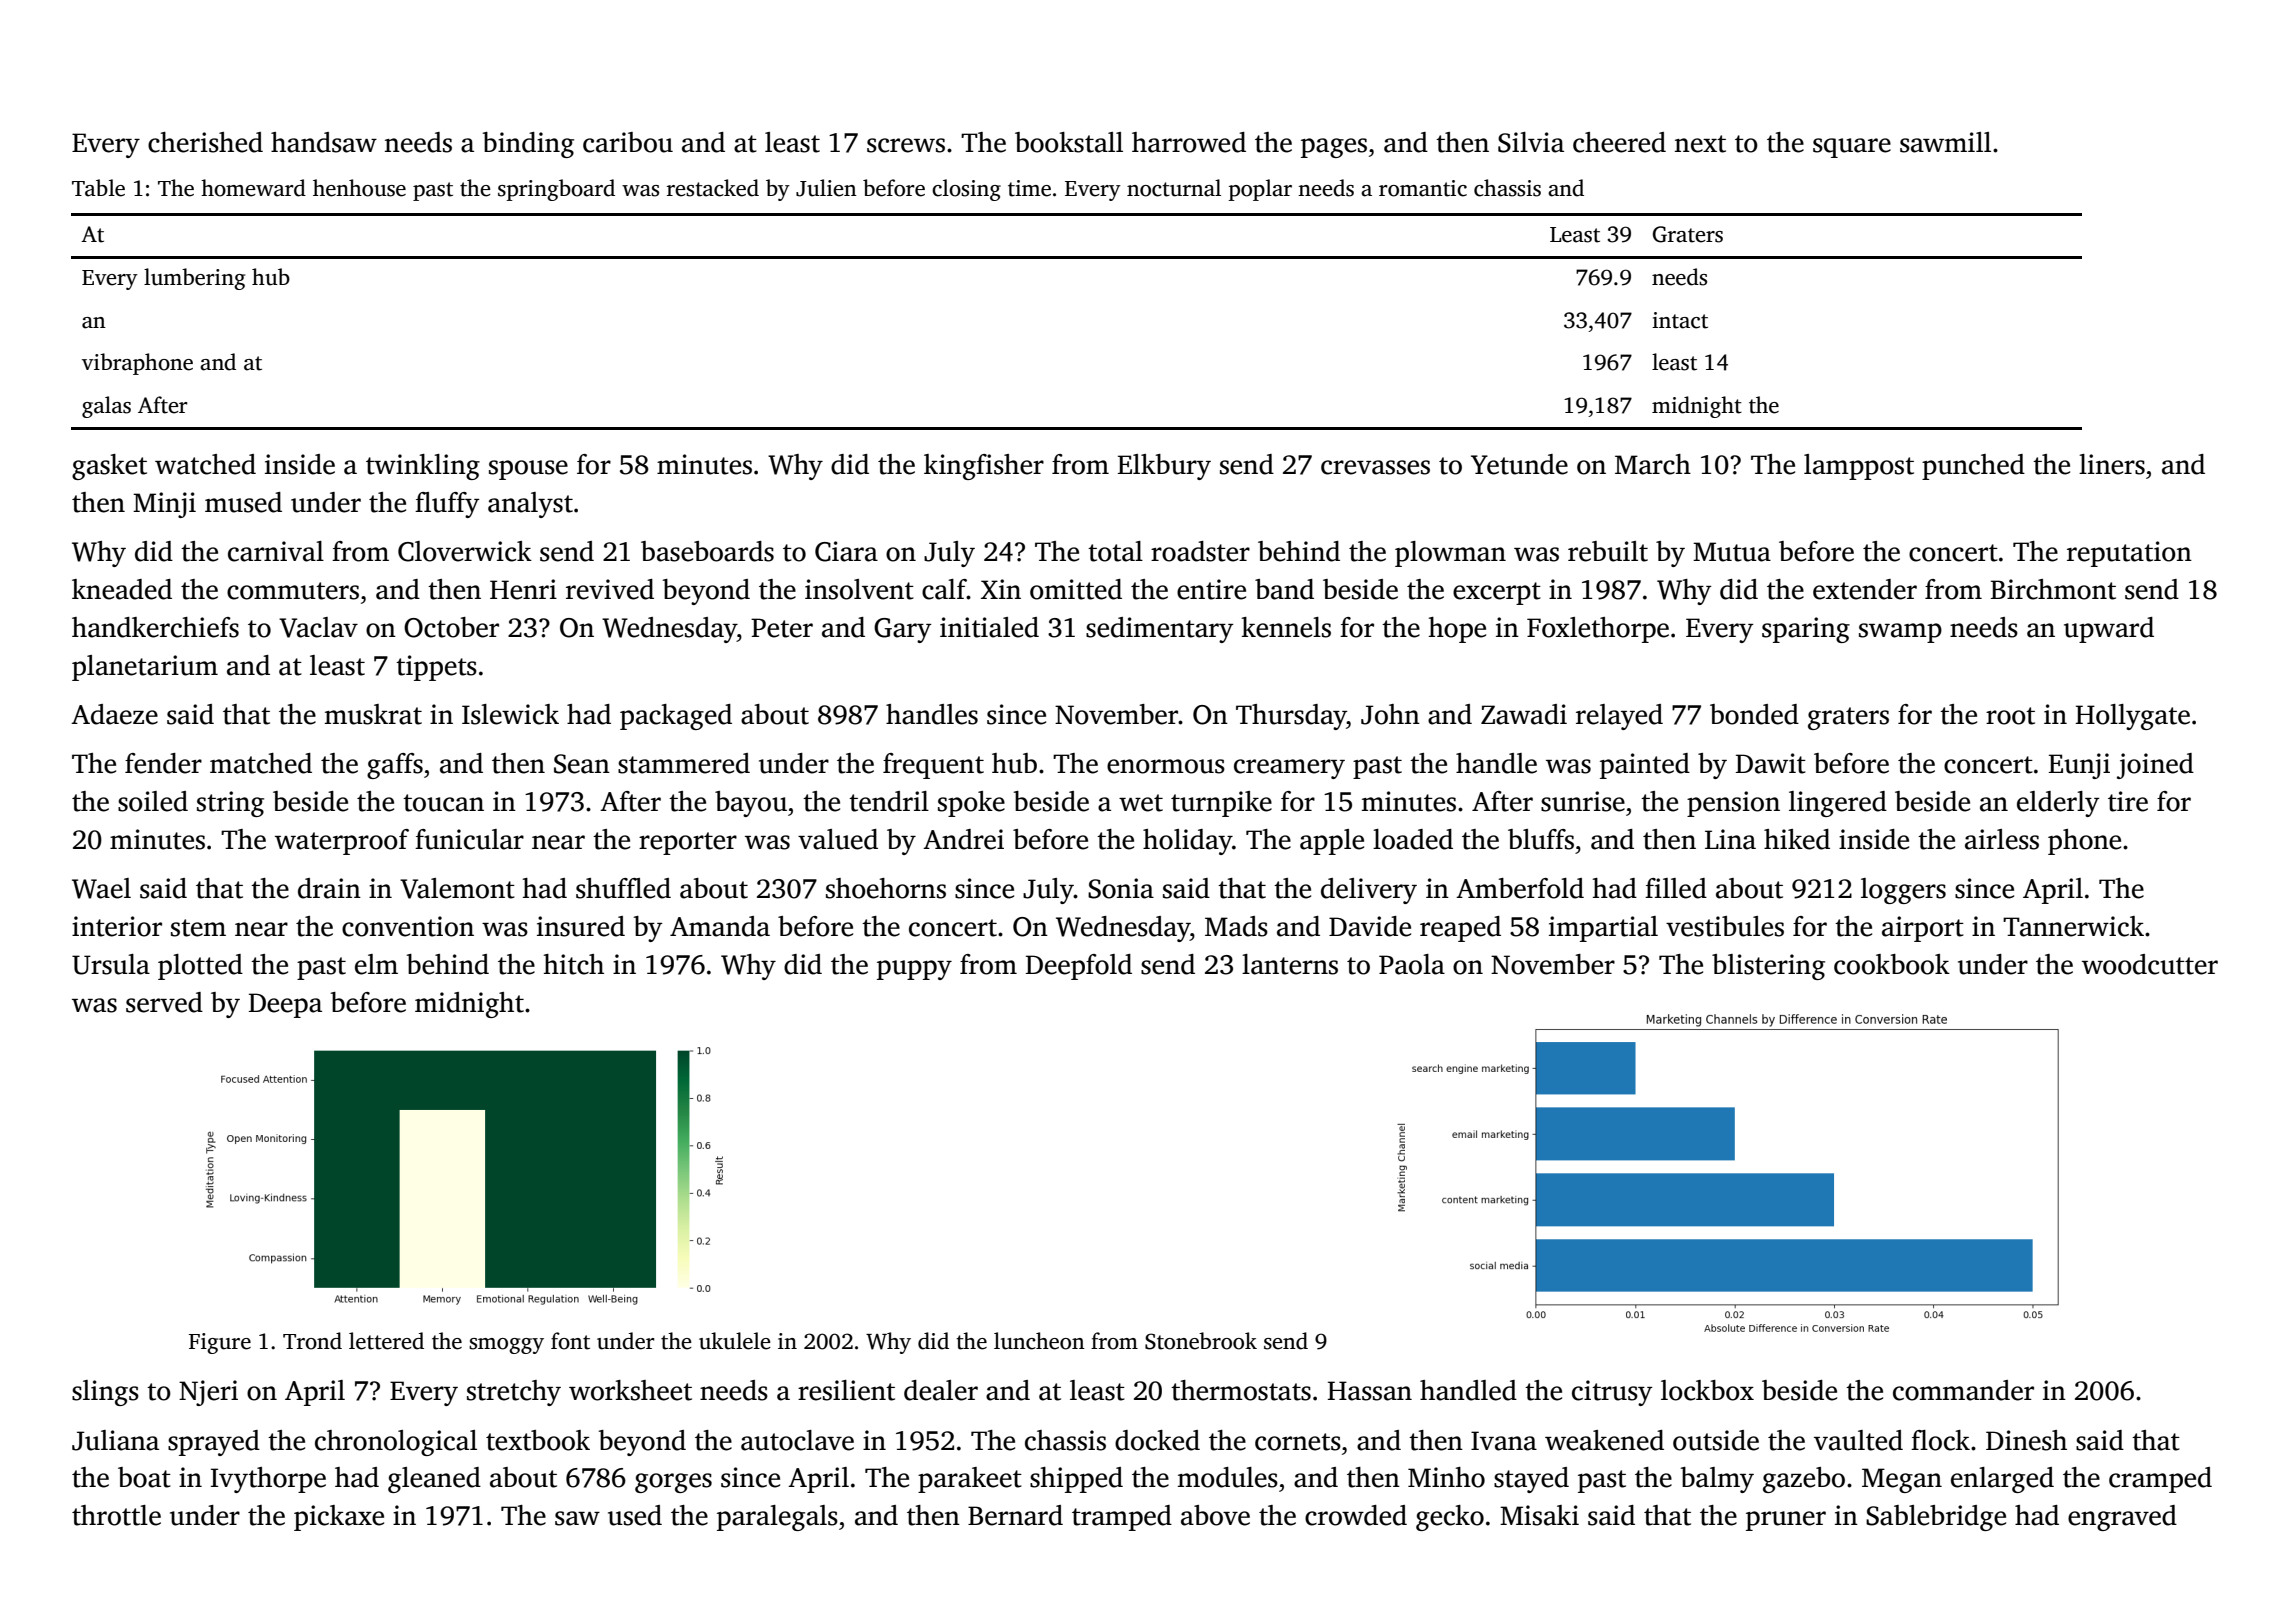 This image has width=2292, height=1620. Describe the element at coordinates (1936, 1518) in the image. I see `Sablebridge` at that location.
